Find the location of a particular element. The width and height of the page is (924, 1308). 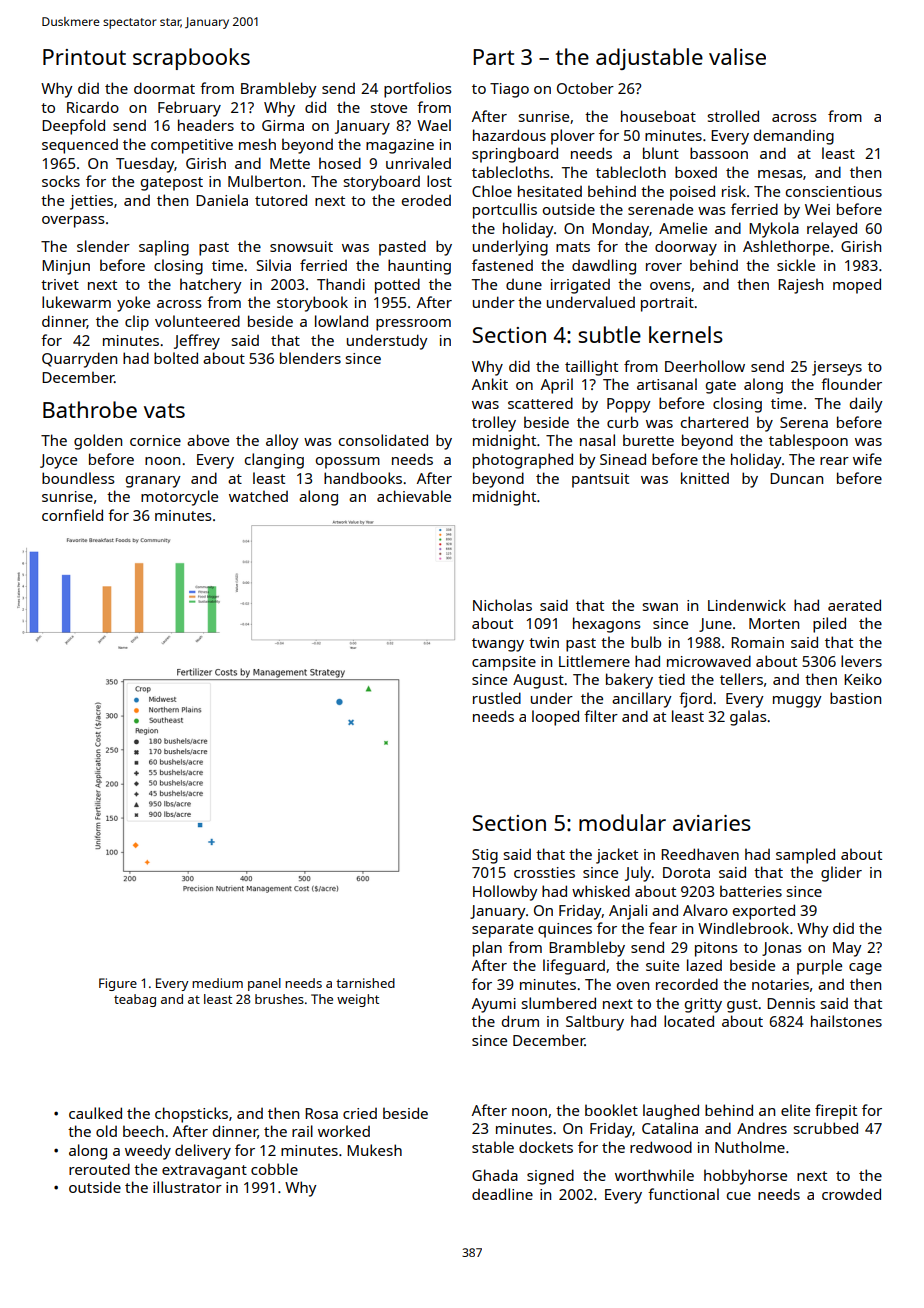

stove is located at coordinates (389, 108).
